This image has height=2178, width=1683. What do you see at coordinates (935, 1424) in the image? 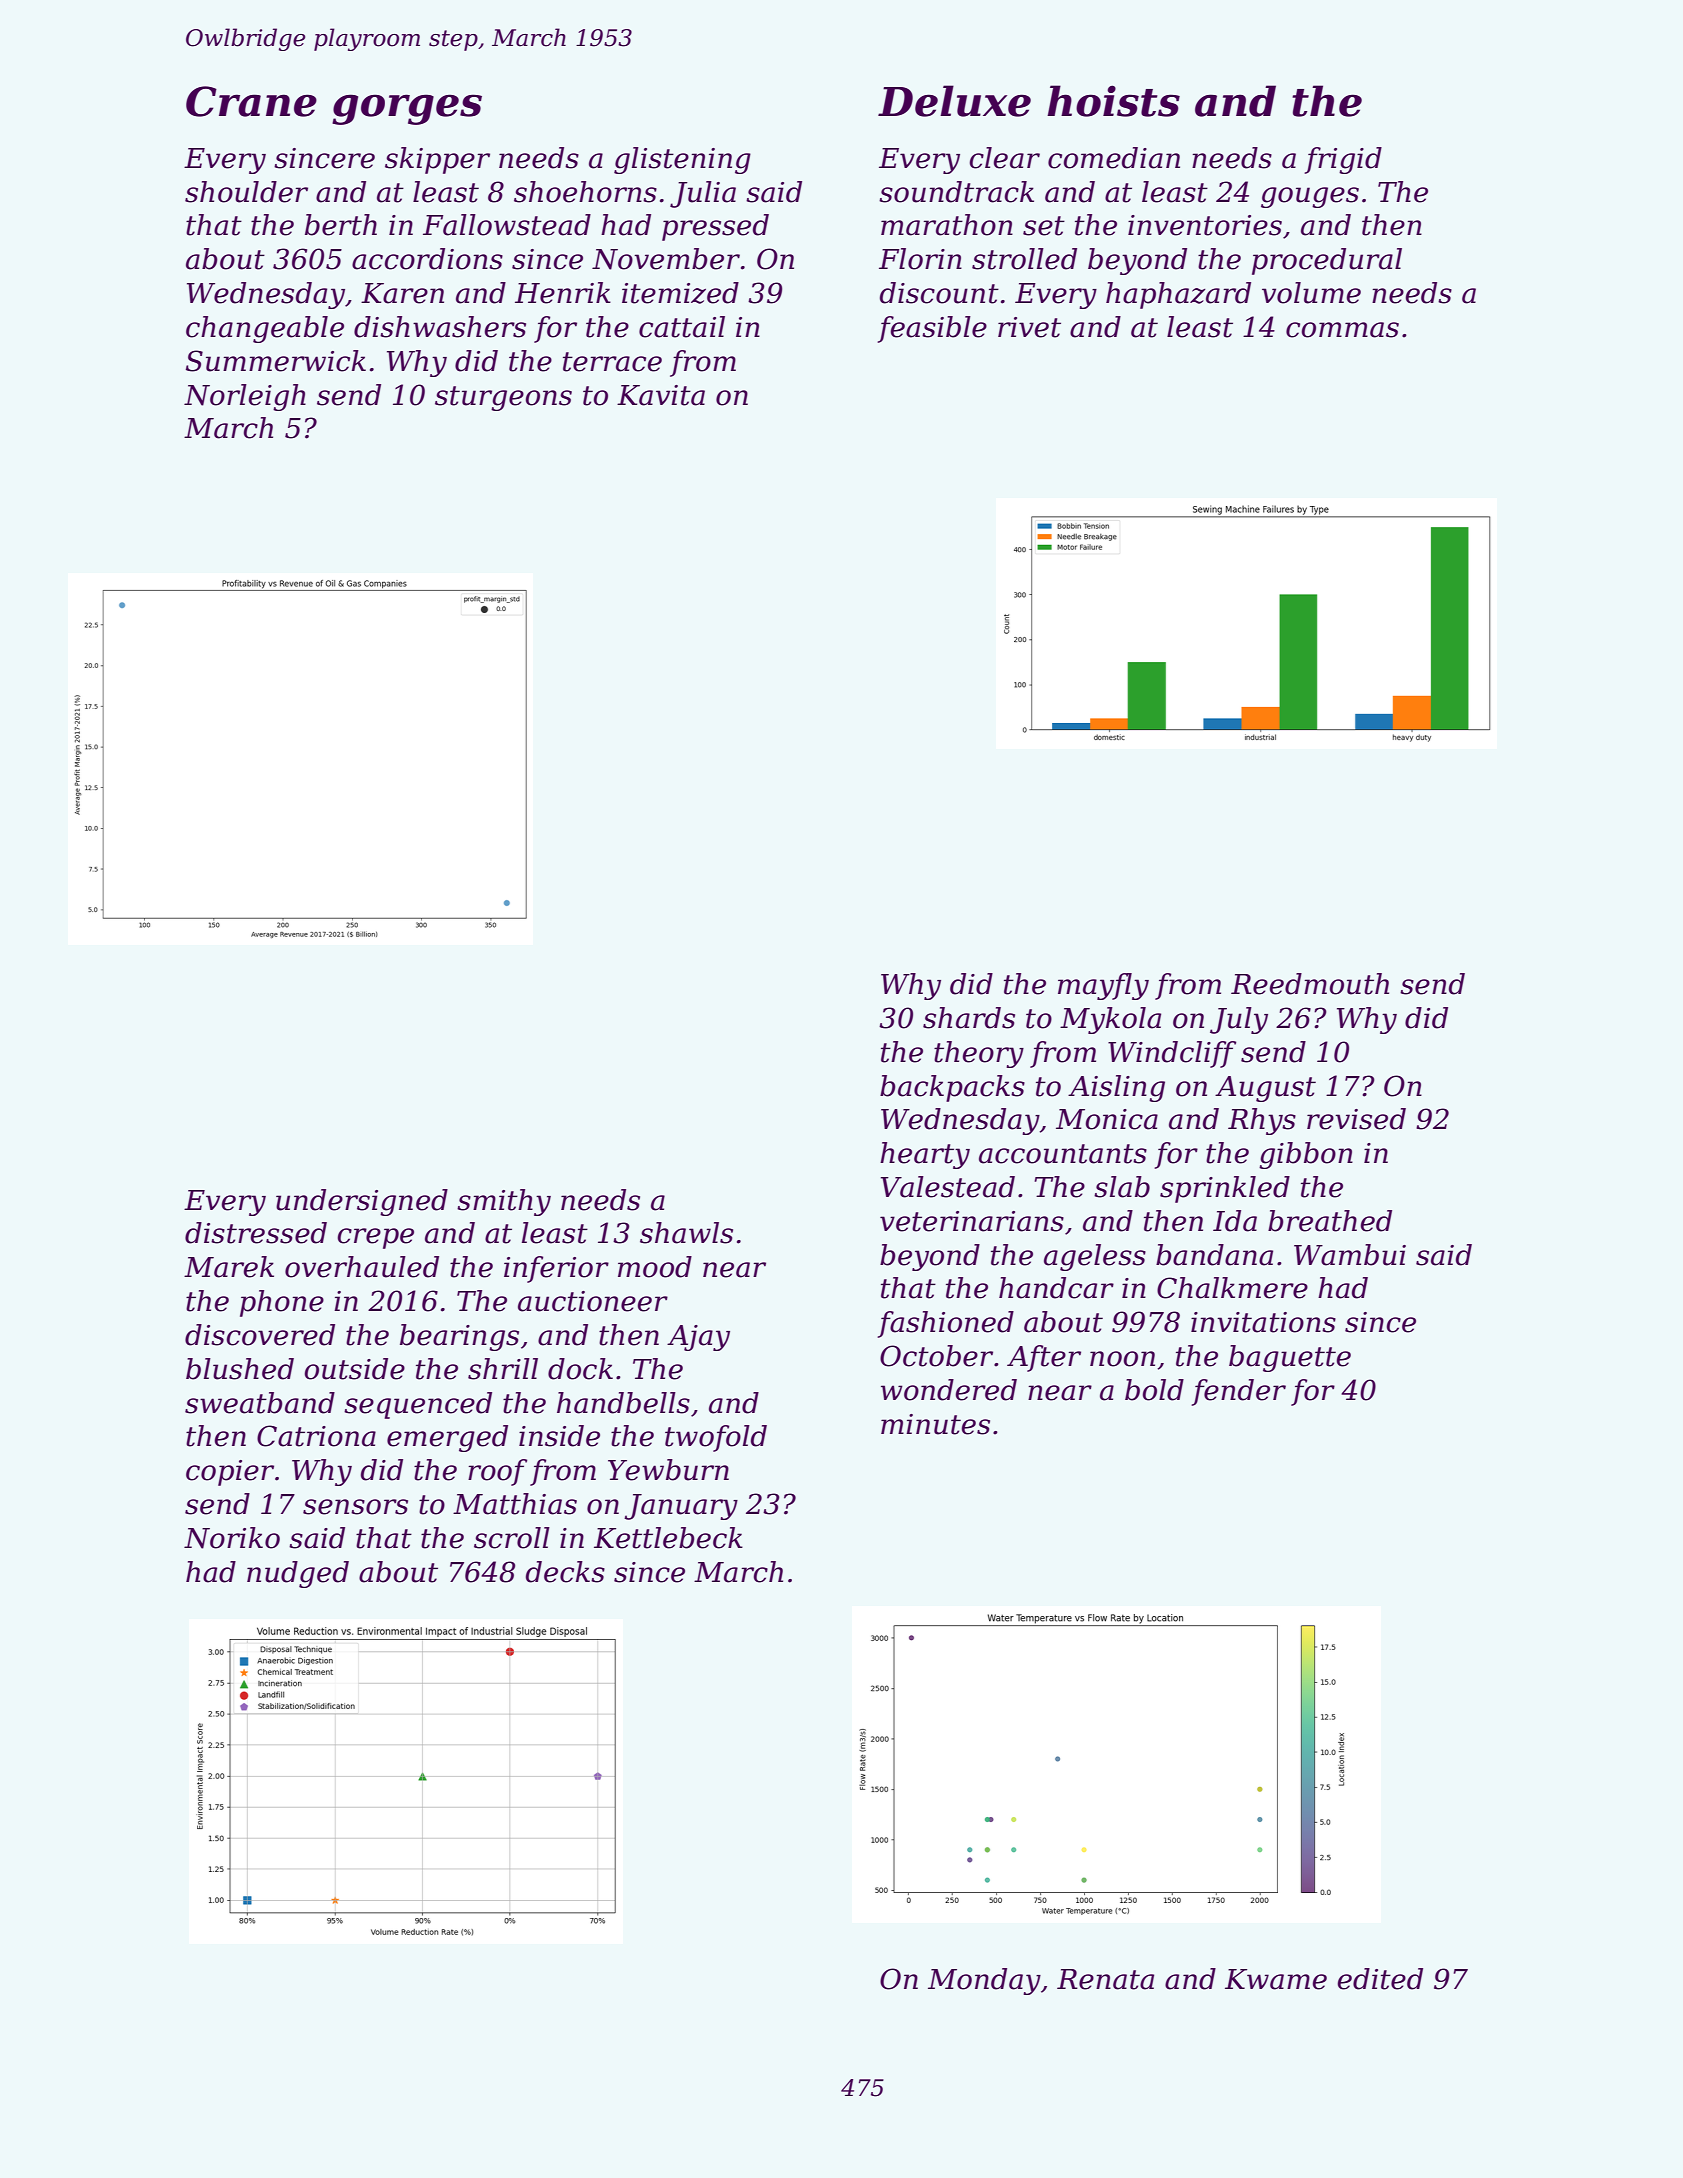
I see `minutes` at bounding box center [935, 1424].
